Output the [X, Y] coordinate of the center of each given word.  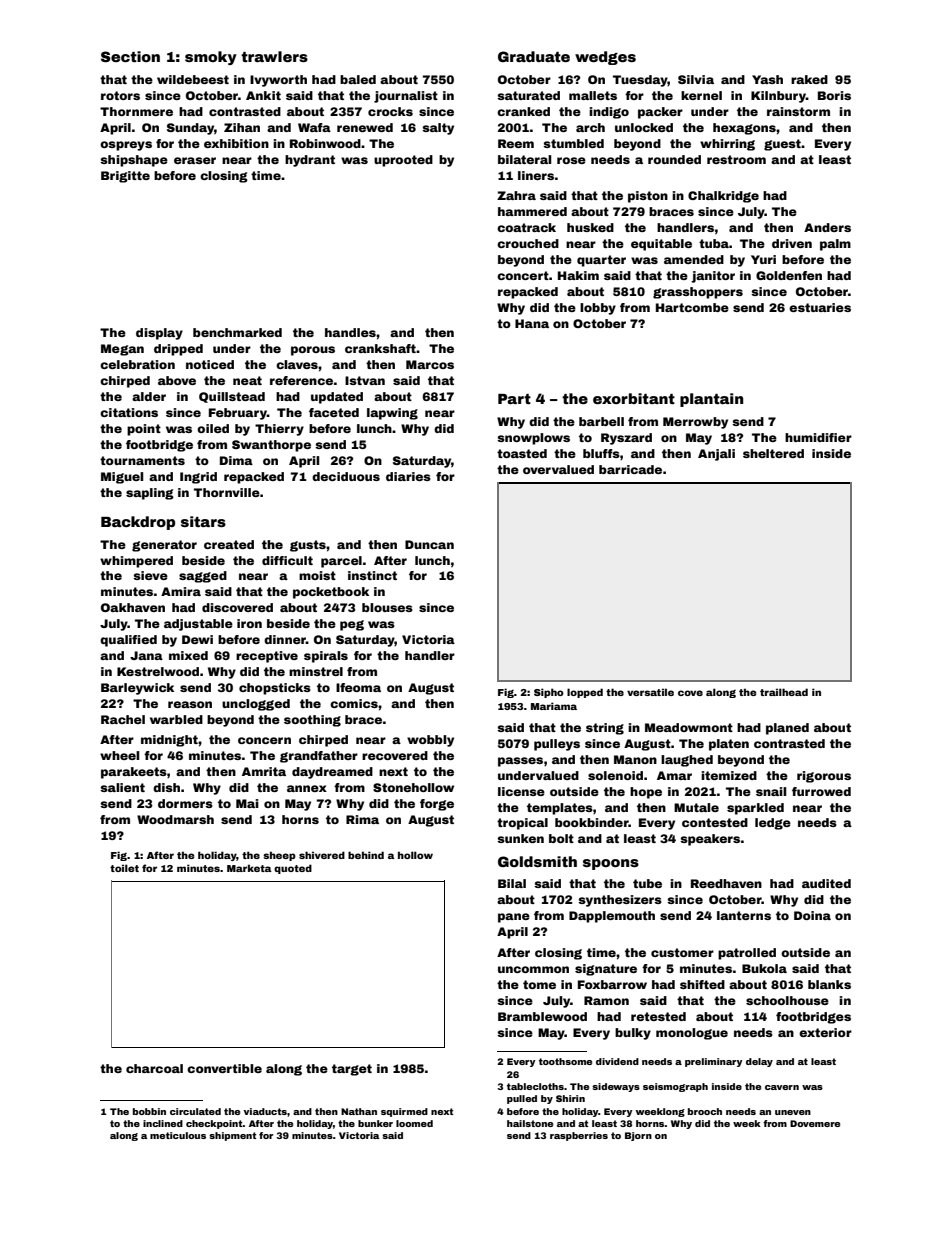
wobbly [430, 741]
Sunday [190, 129]
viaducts [265, 1111]
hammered [532, 211]
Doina [812, 915]
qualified [128, 641]
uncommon [533, 969]
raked [809, 79]
